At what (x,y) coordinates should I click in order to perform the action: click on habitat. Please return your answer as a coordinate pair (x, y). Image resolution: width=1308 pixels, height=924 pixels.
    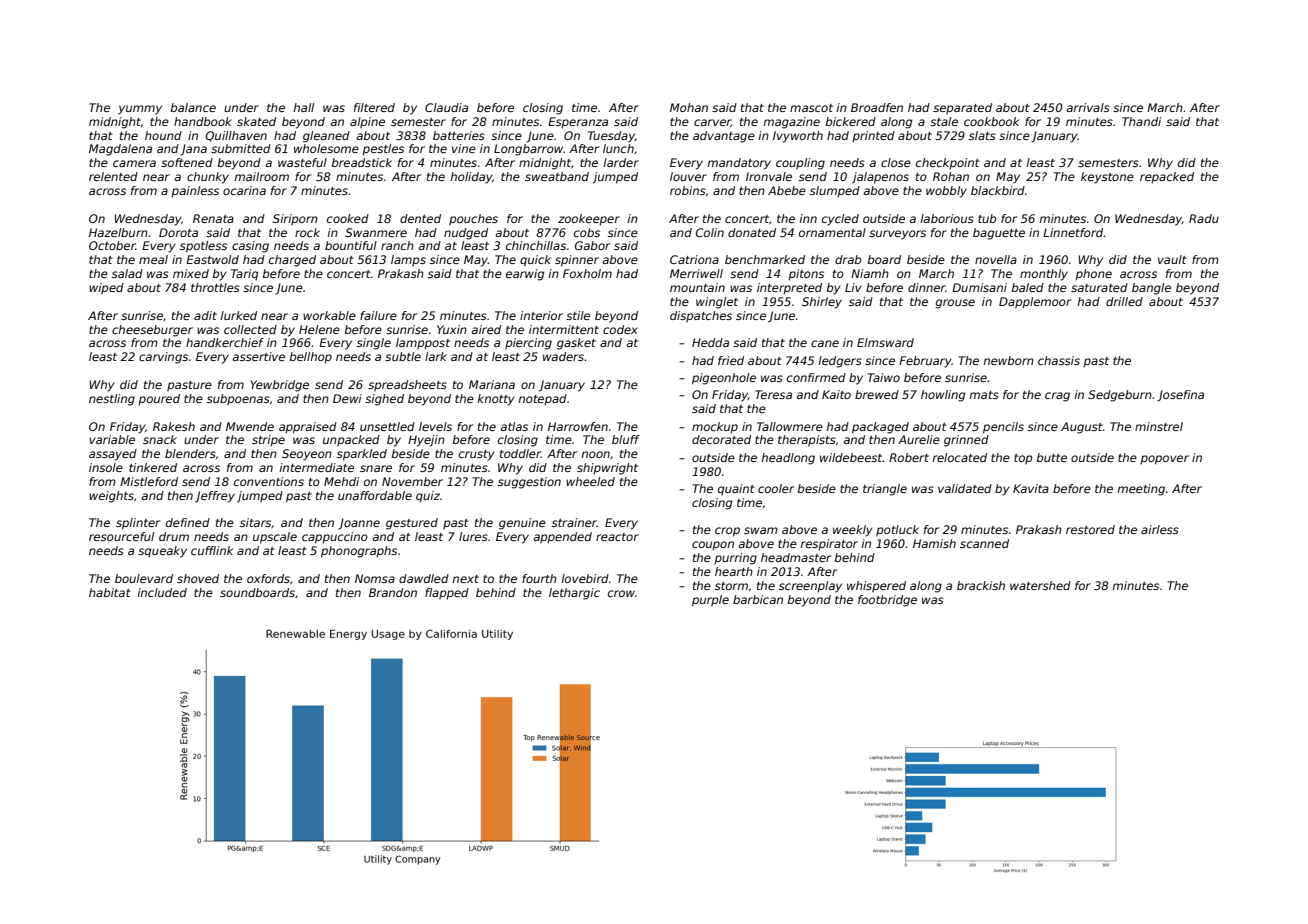
    Looking at the image, I should click on (110, 592).
